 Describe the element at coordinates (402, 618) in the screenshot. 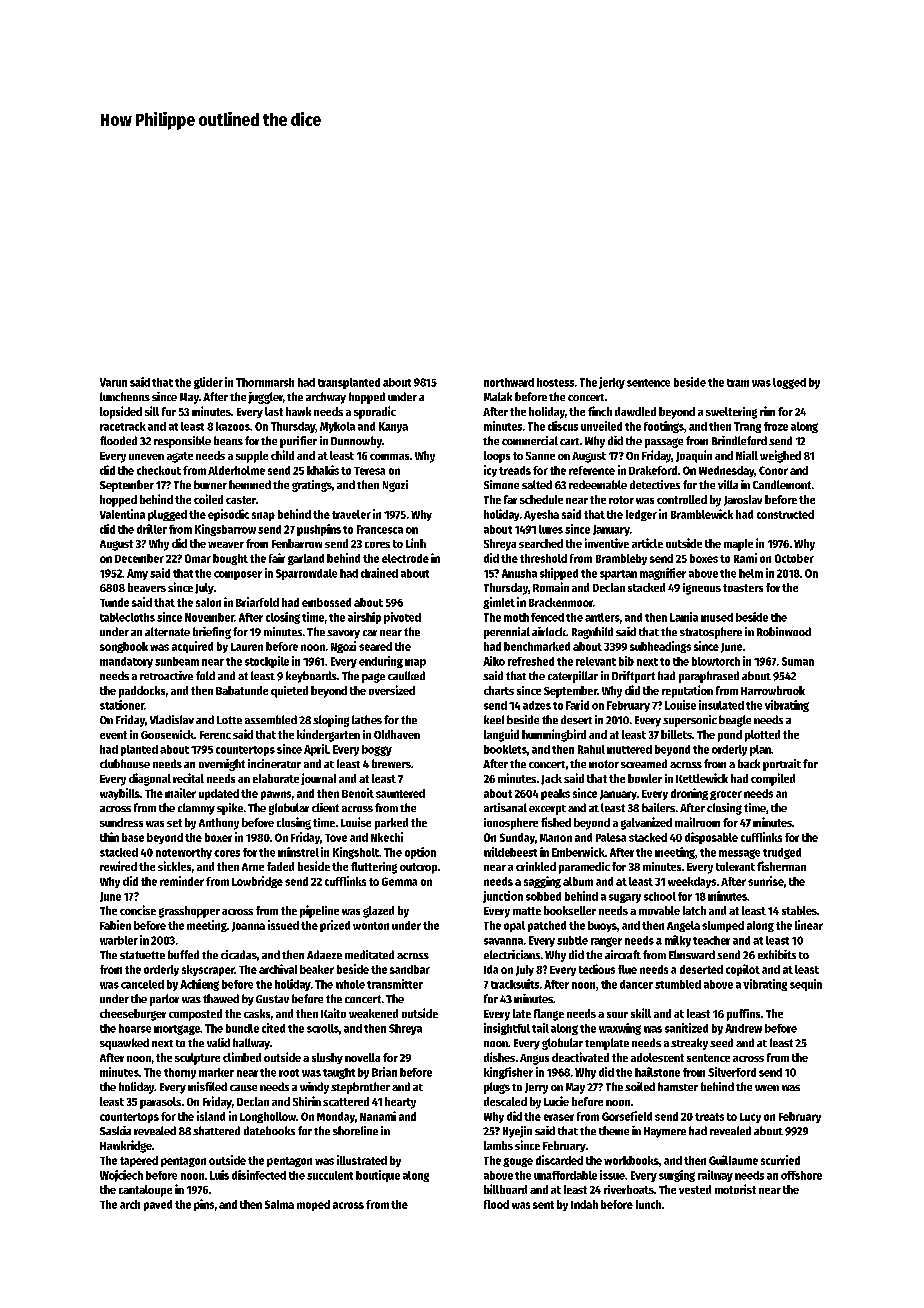

I see `pivoted` at that location.
